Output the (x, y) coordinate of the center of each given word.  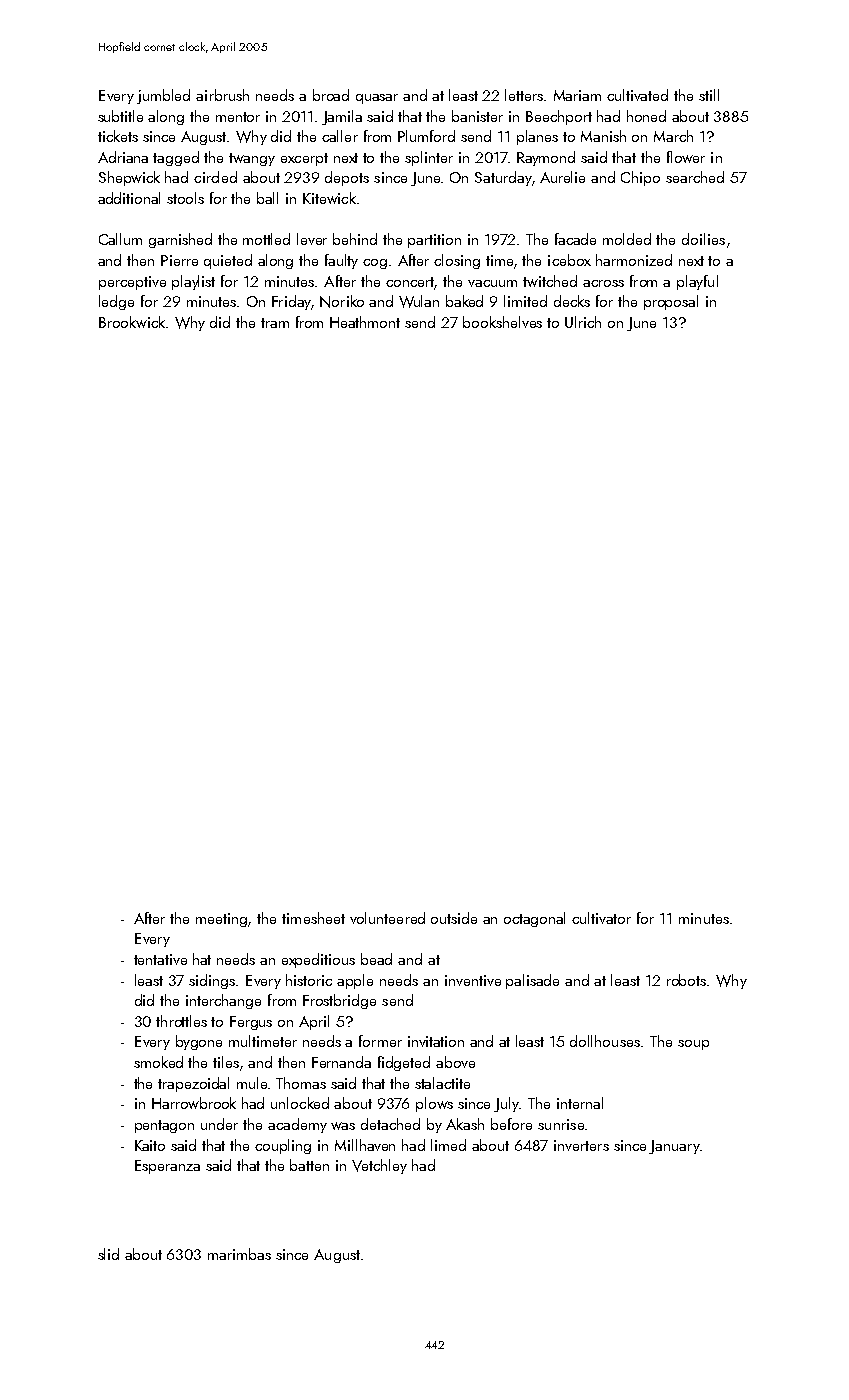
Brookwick (132, 322)
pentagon (164, 1126)
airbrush (222, 95)
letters (525, 95)
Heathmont (365, 322)
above (455, 1062)
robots (686, 980)
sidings (212, 981)
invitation (436, 1041)
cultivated (637, 95)
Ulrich (583, 322)
